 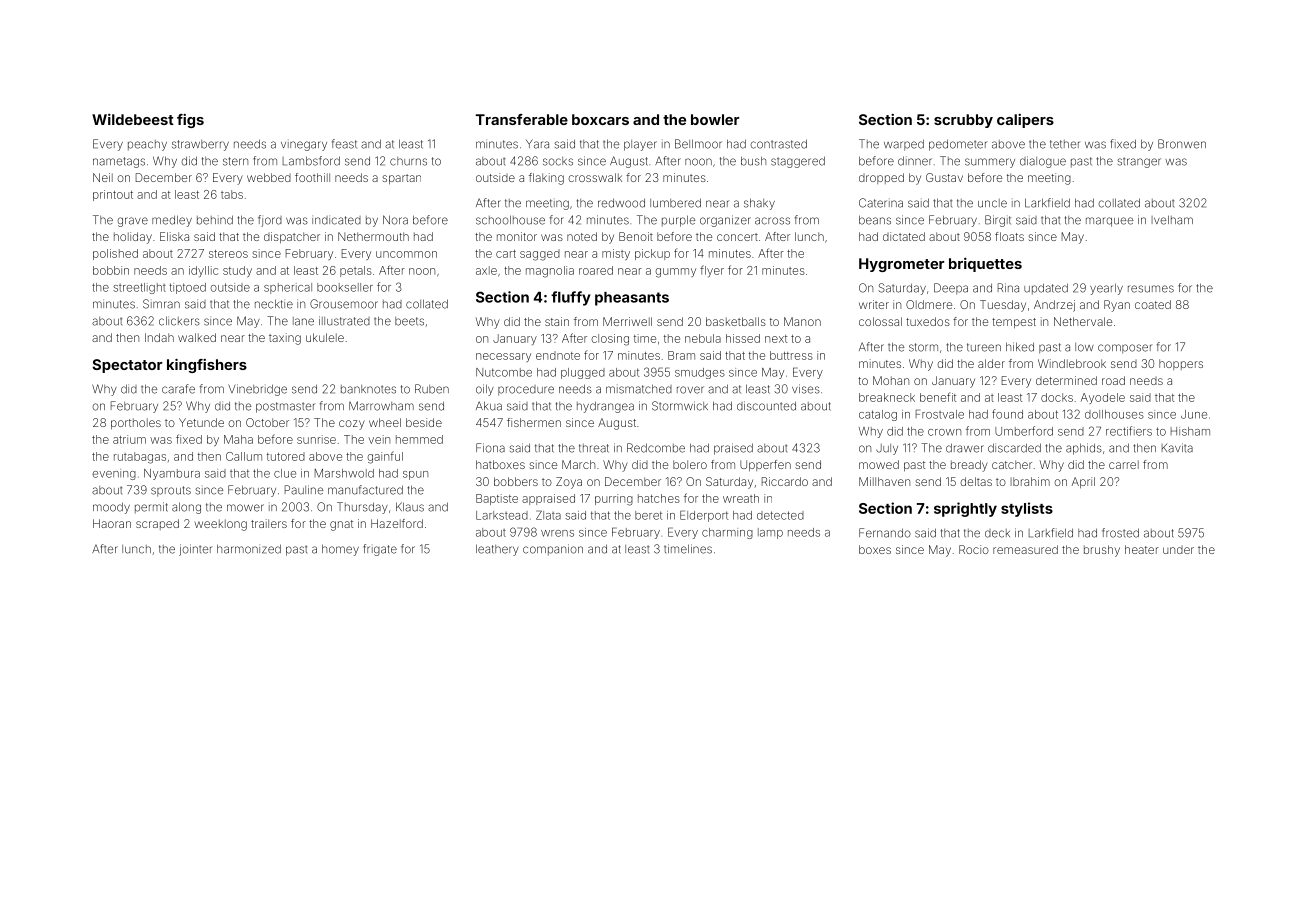 What do you see at coordinates (285, 339) in the screenshot?
I see `taxing` at bounding box center [285, 339].
